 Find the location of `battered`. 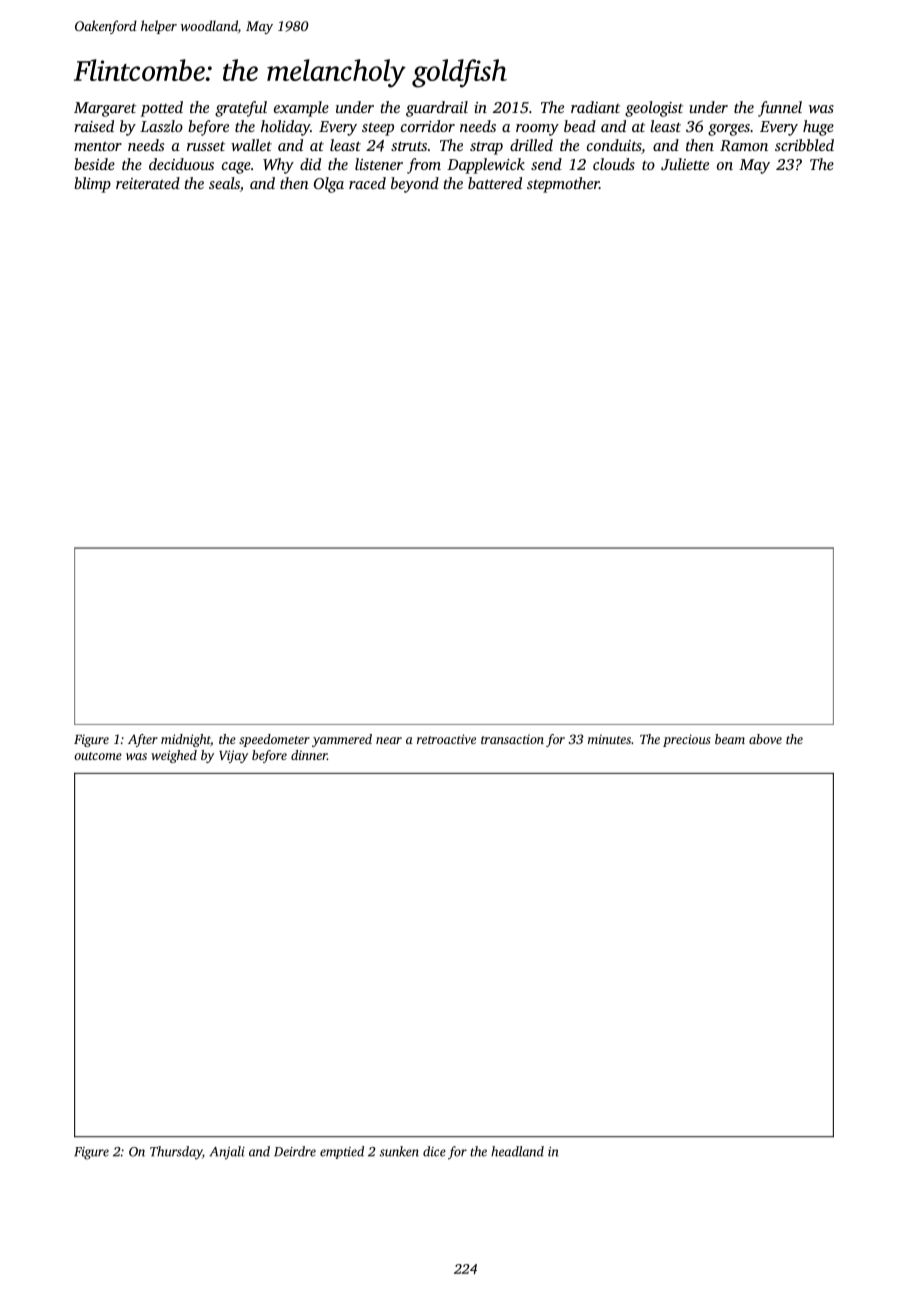

battered is located at coordinates (495, 183).
